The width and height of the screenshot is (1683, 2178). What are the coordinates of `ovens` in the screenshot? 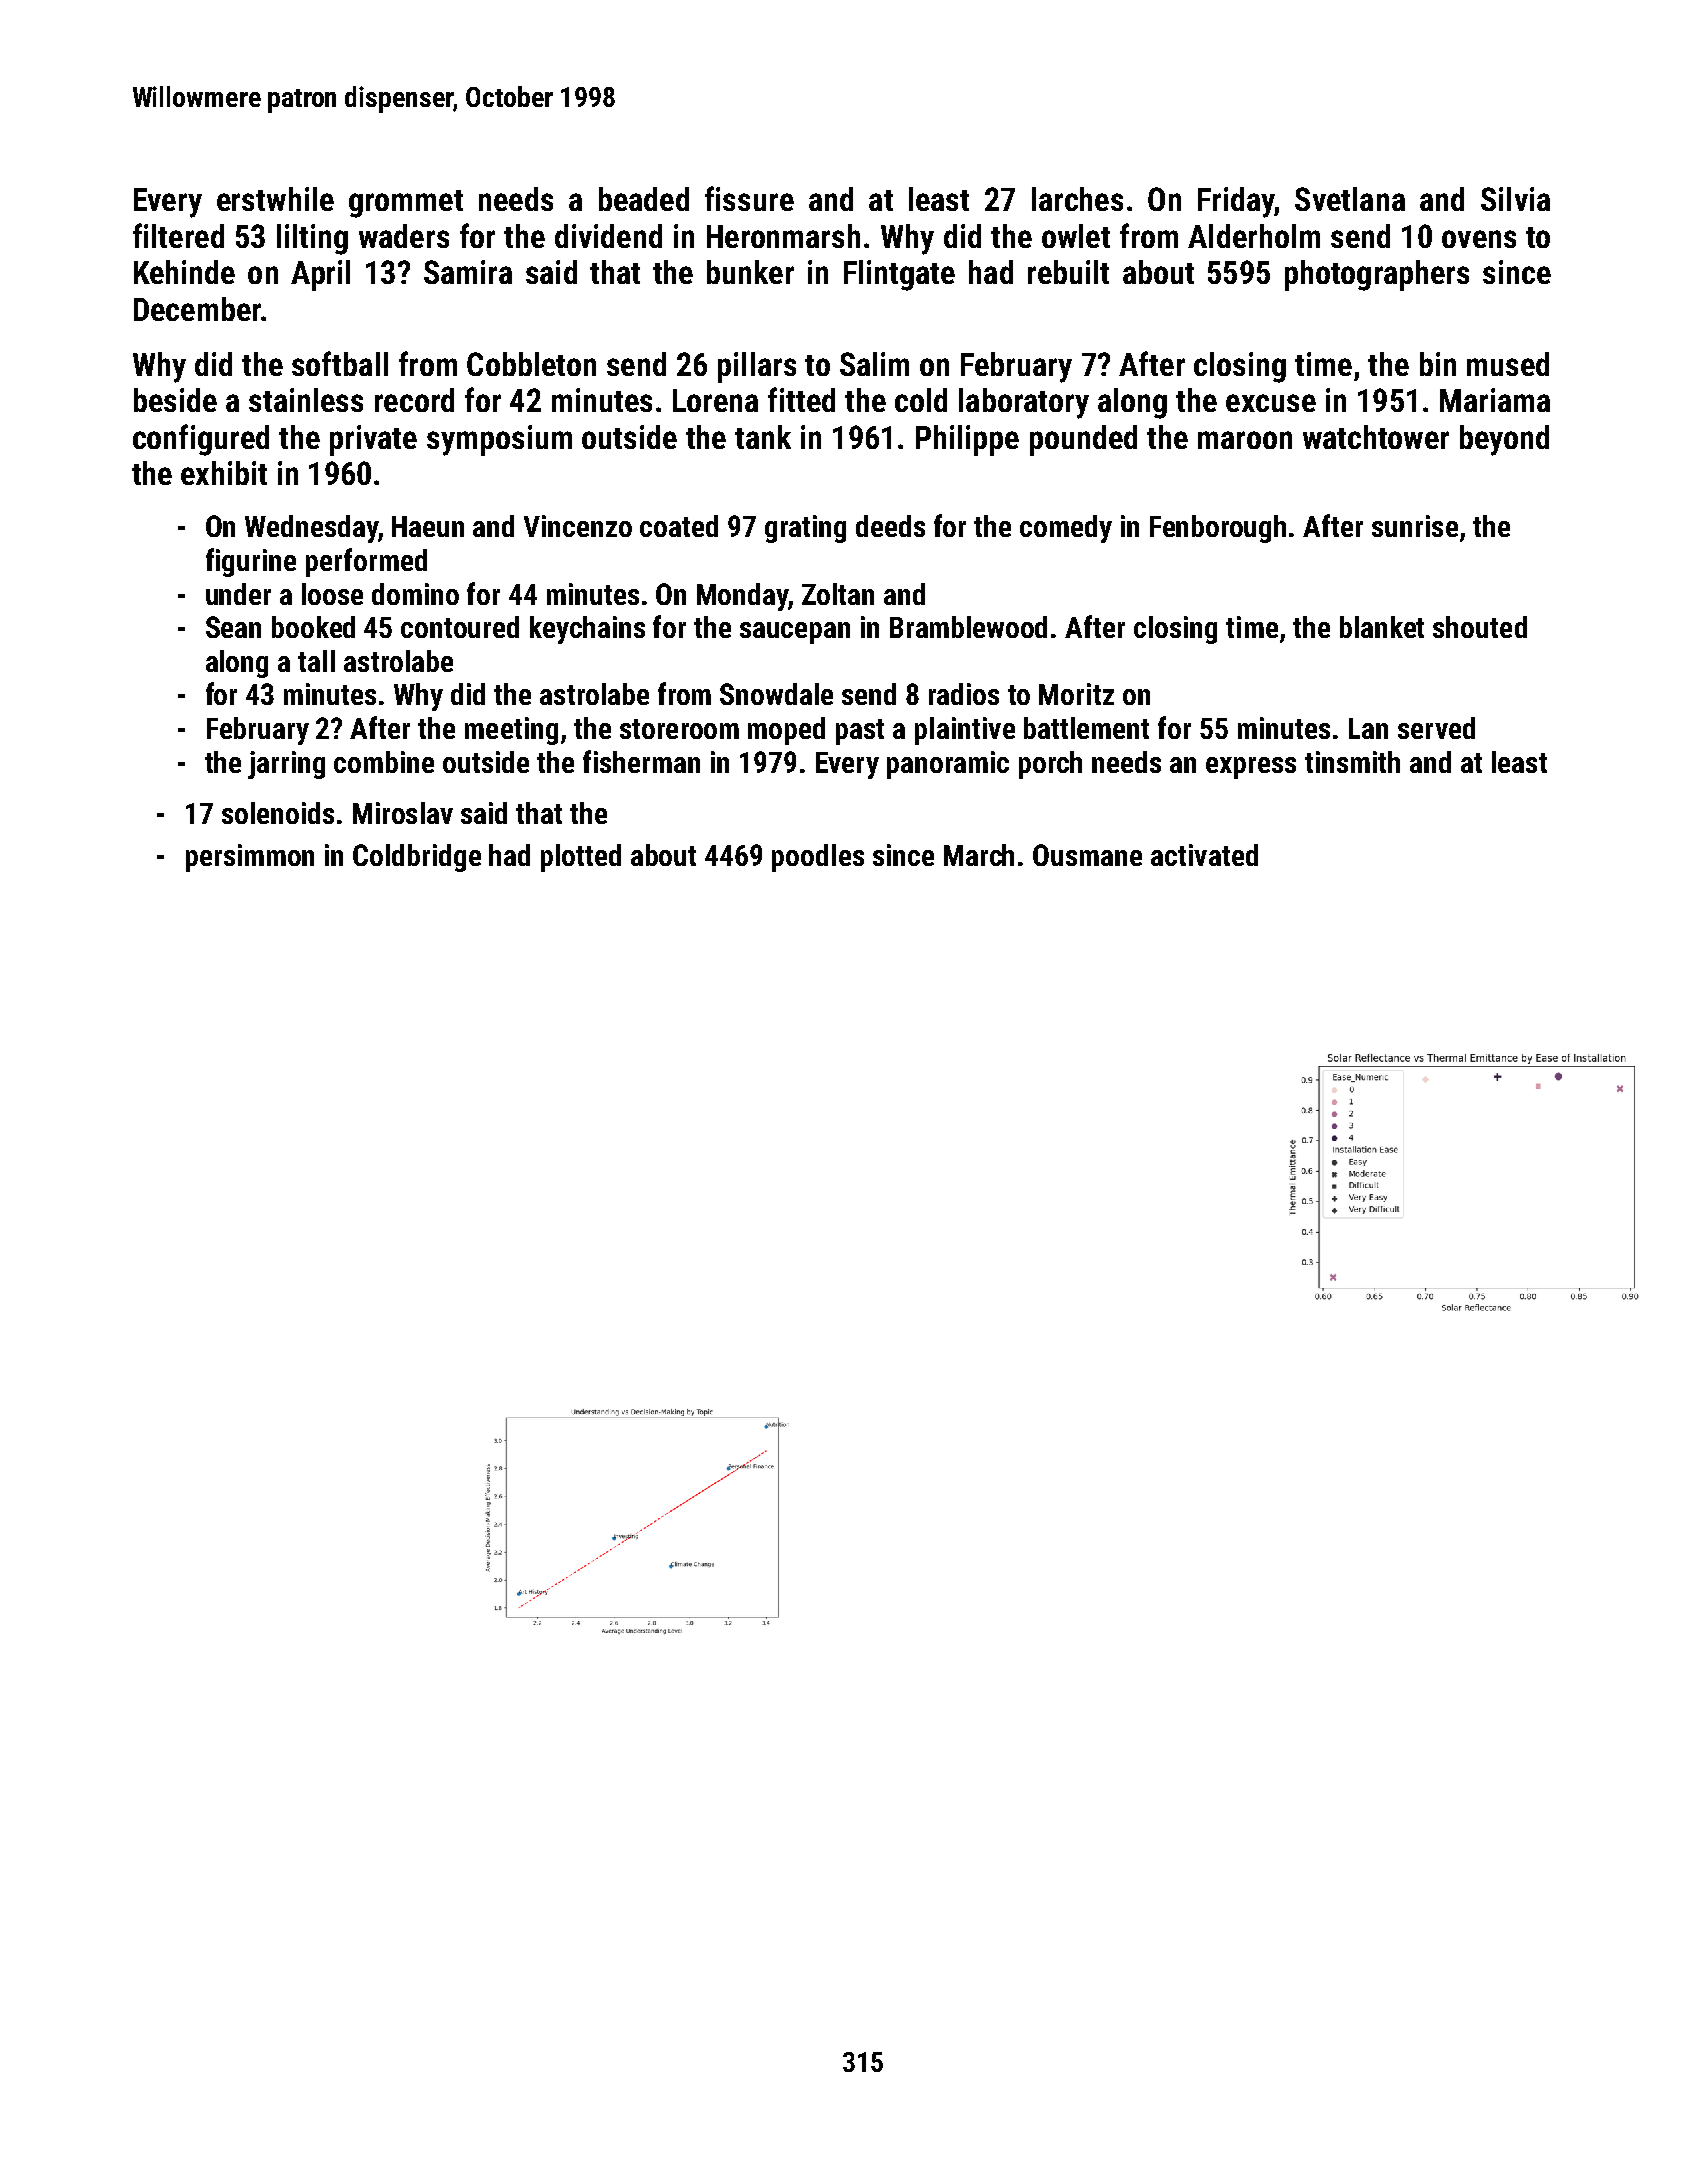 It's located at (1479, 239).
